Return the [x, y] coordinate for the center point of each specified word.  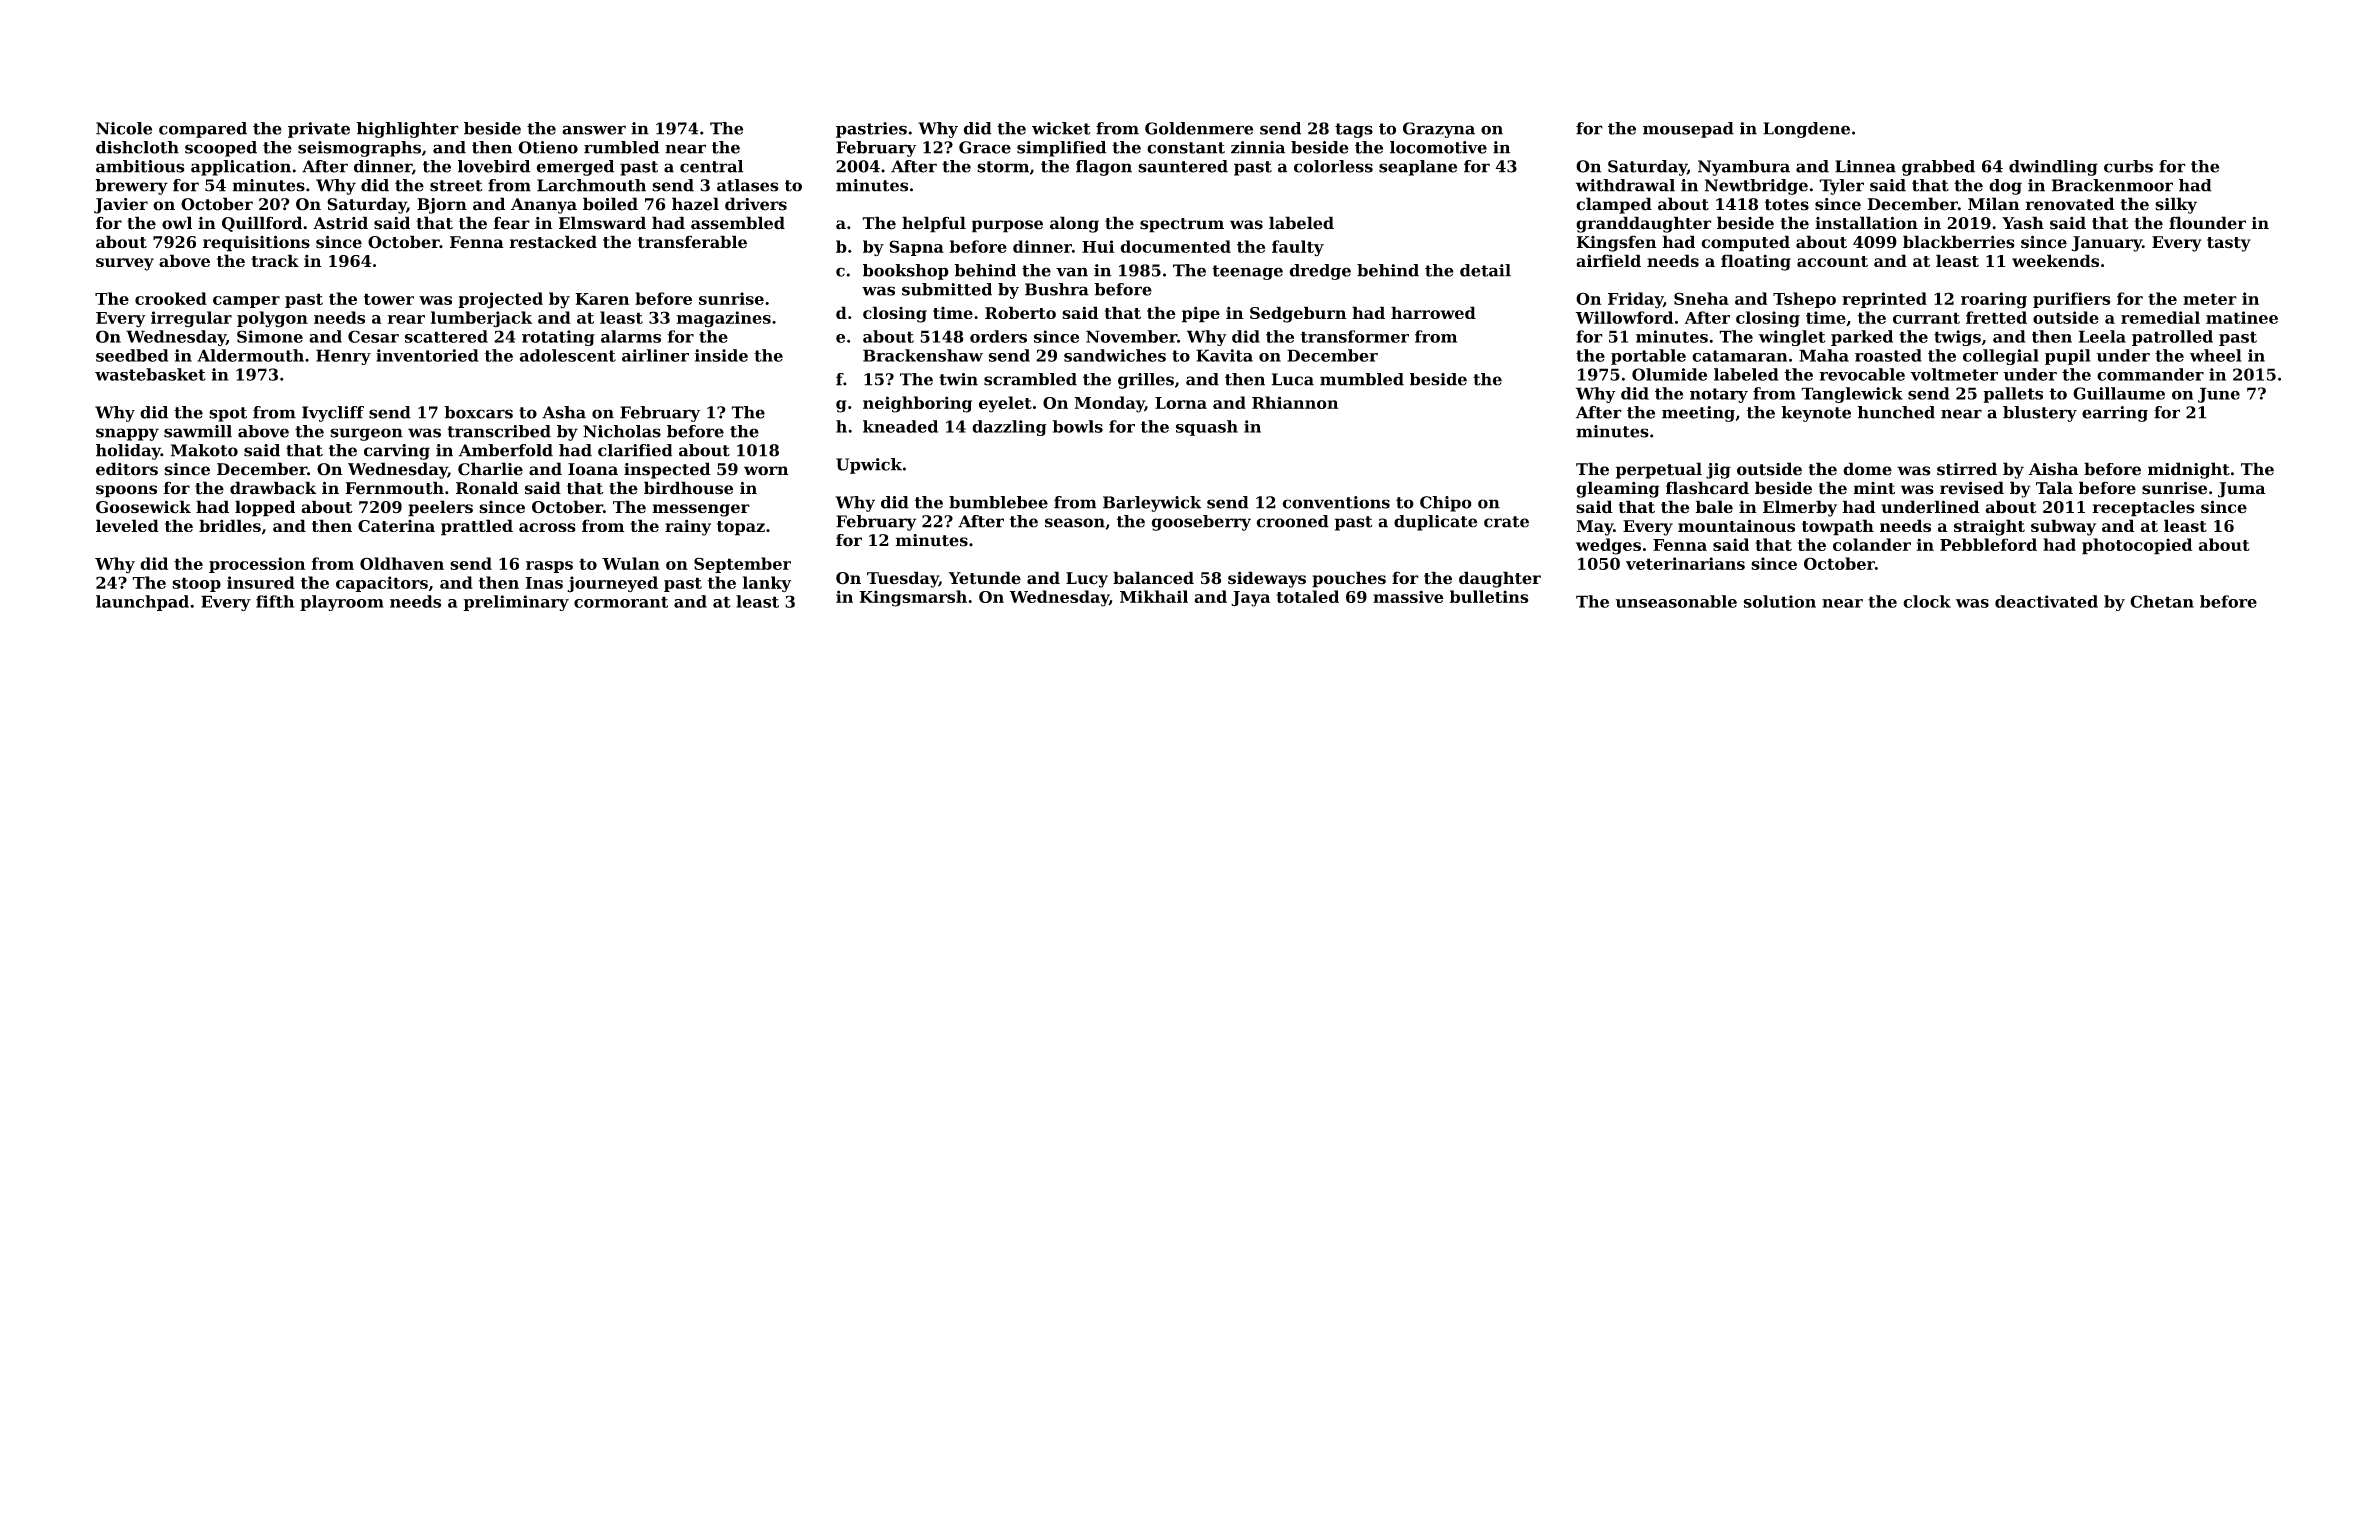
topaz [741, 528]
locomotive [1438, 147]
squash [1207, 428]
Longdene [1806, 130]
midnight [2189, 470]
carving [397, 452]
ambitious [140, 166]
